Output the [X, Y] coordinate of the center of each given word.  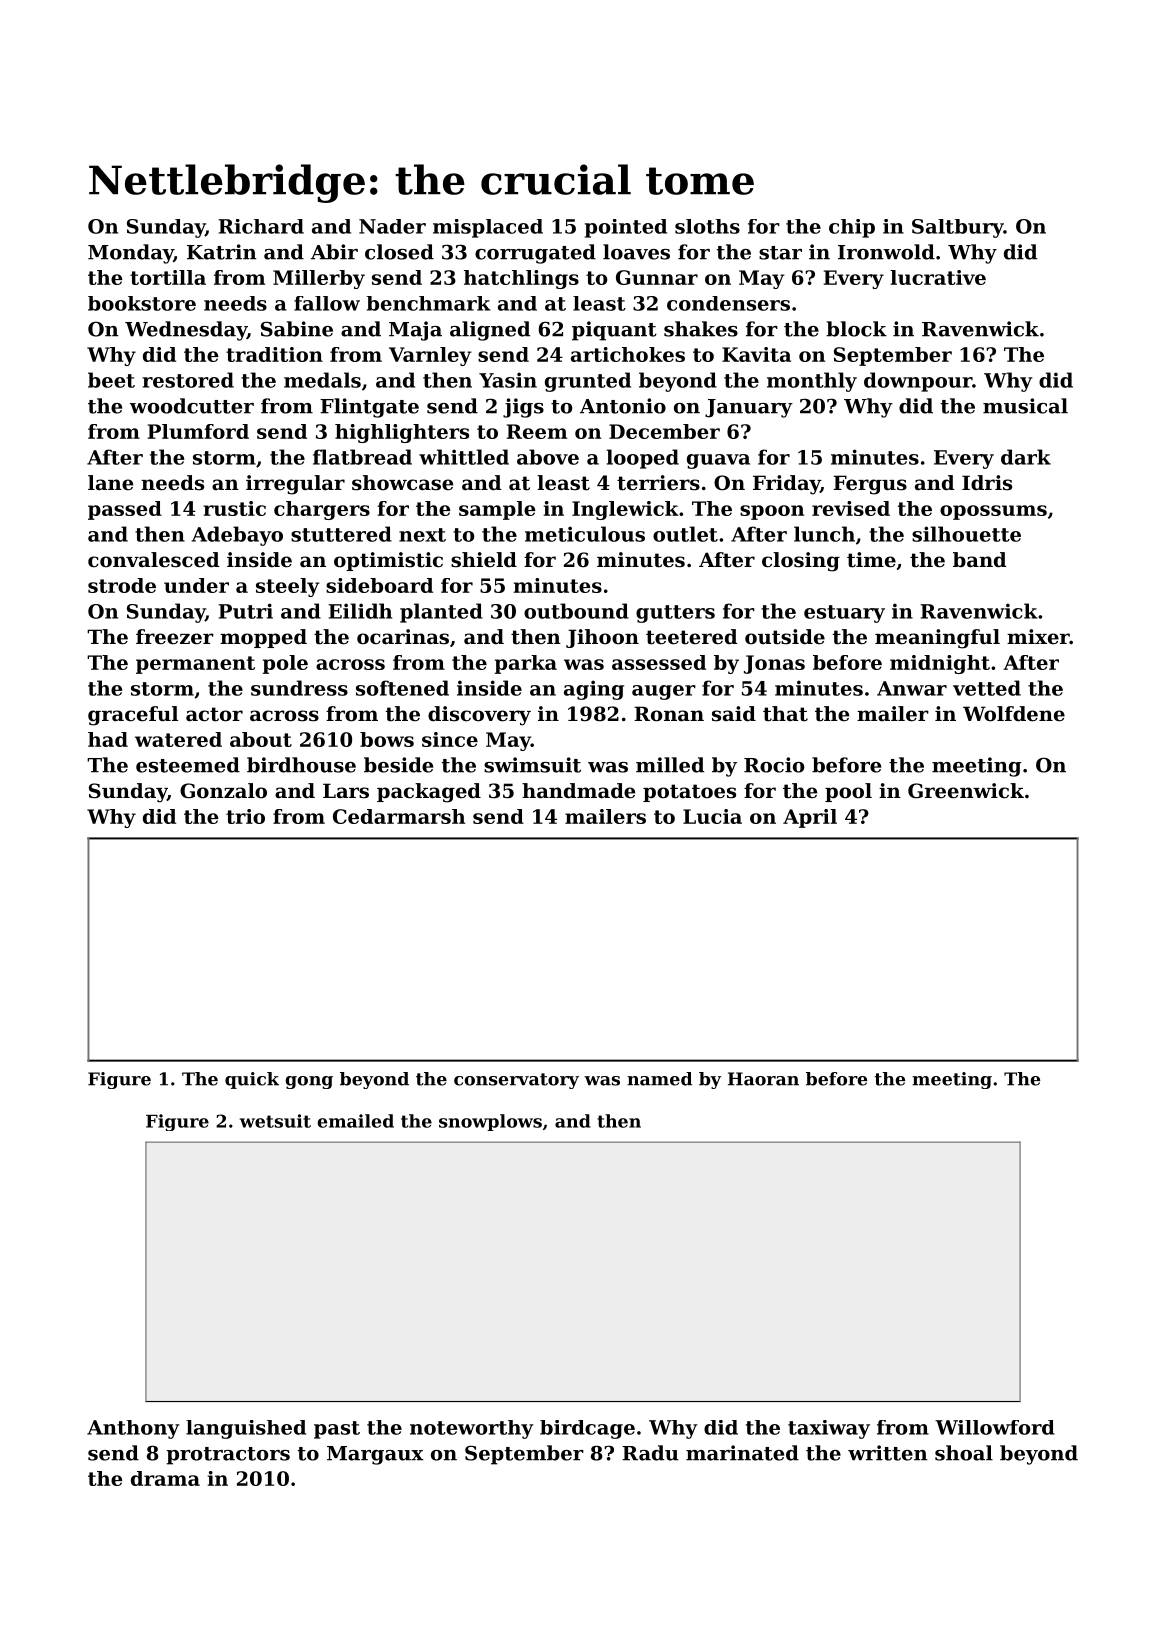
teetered [691, 637]
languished [246, 1429]
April [810, 818]
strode [122, 585]
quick [252, 1080]
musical [1025, 406]
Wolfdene [1014, 714]
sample [497, 510]
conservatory [516, 1081]
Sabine [297, 329]
